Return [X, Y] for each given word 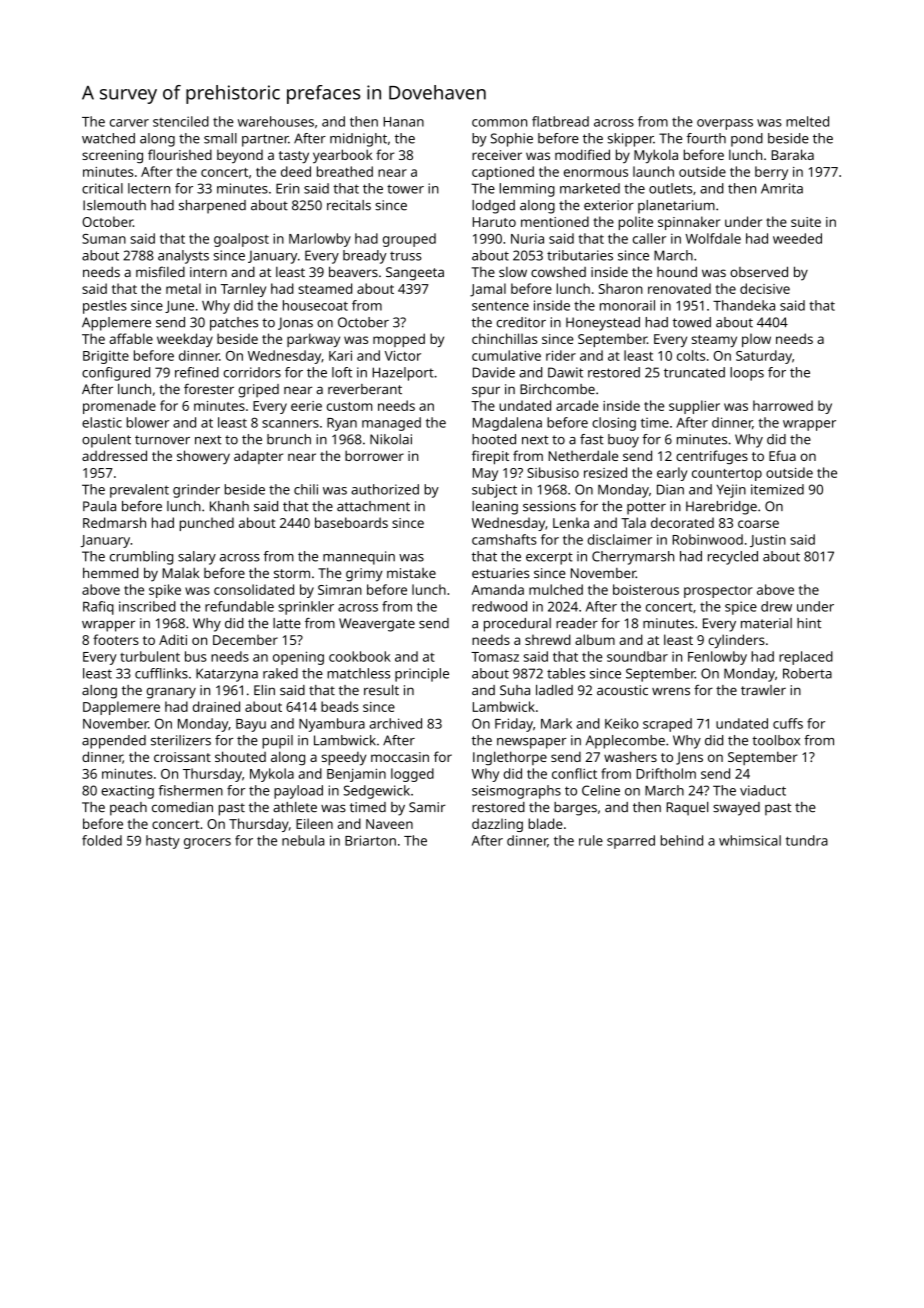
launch [653, 171]
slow [513, 272]
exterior [609, 205]
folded [102, 840]
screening [112, 156]
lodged [493, 207]
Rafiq [98, 608]
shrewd [548, 639]
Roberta [807, 673]
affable [131, 338]
